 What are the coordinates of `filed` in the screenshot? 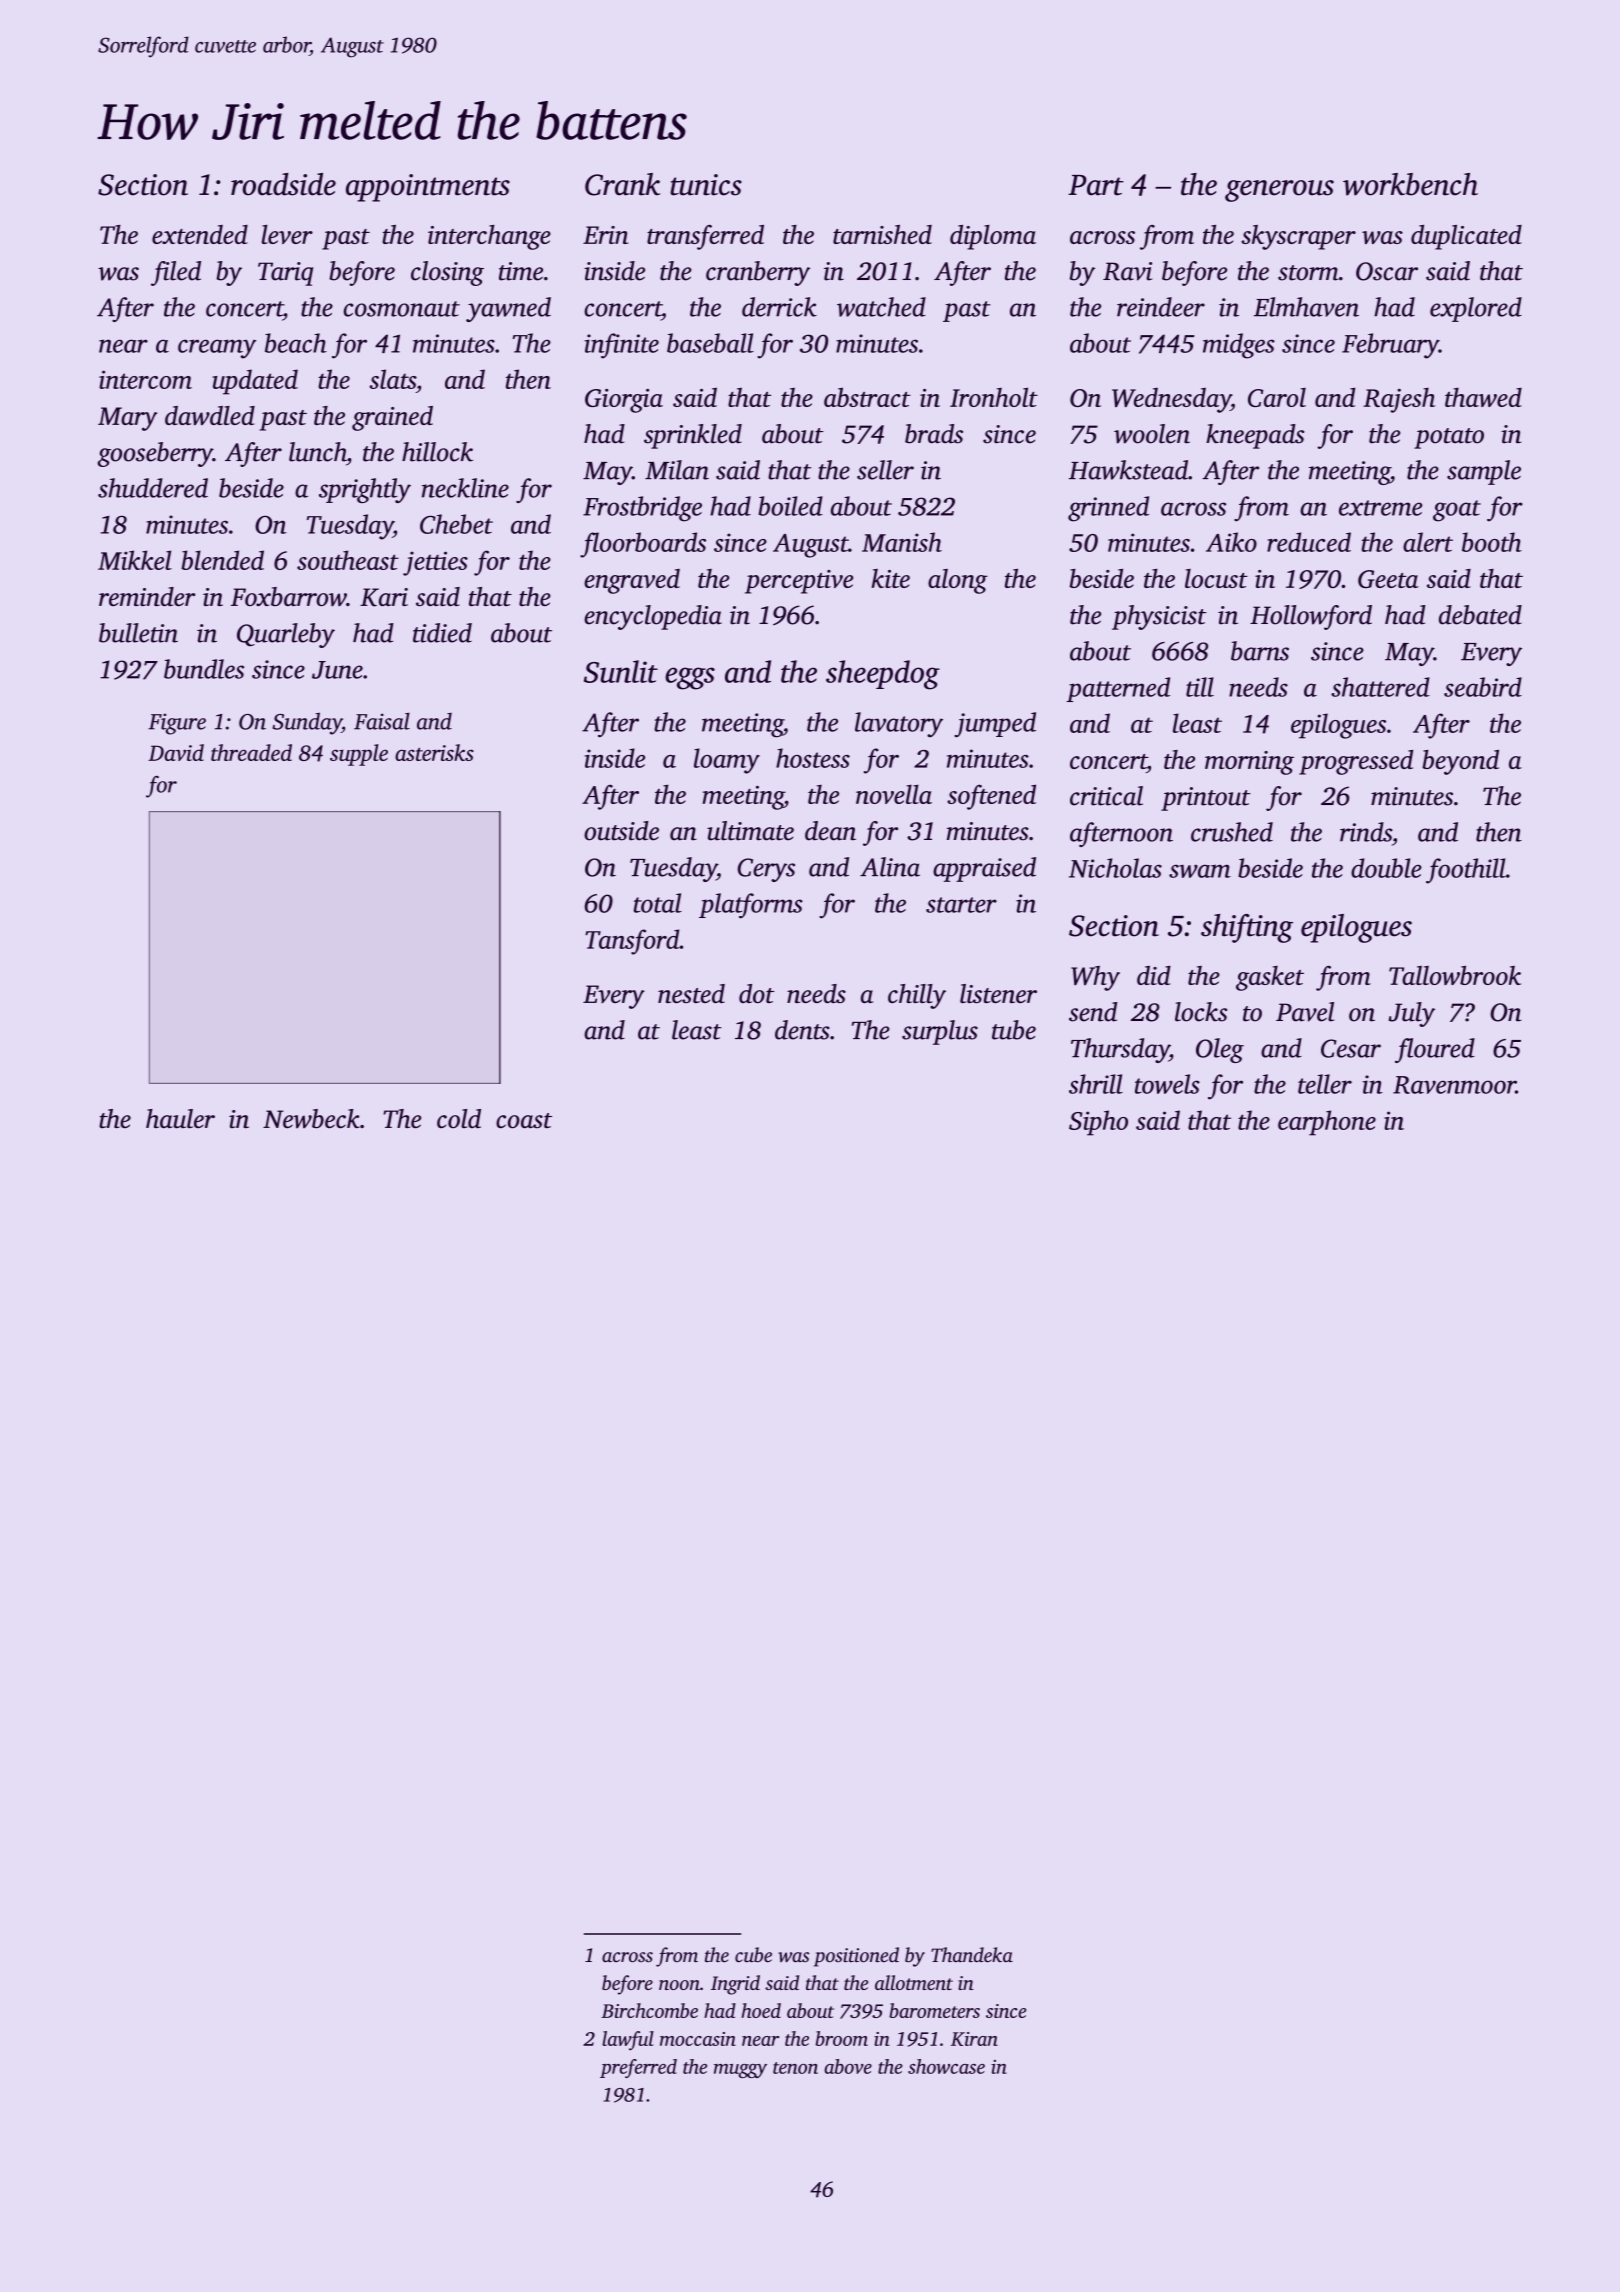 It's located at (176, 273).
